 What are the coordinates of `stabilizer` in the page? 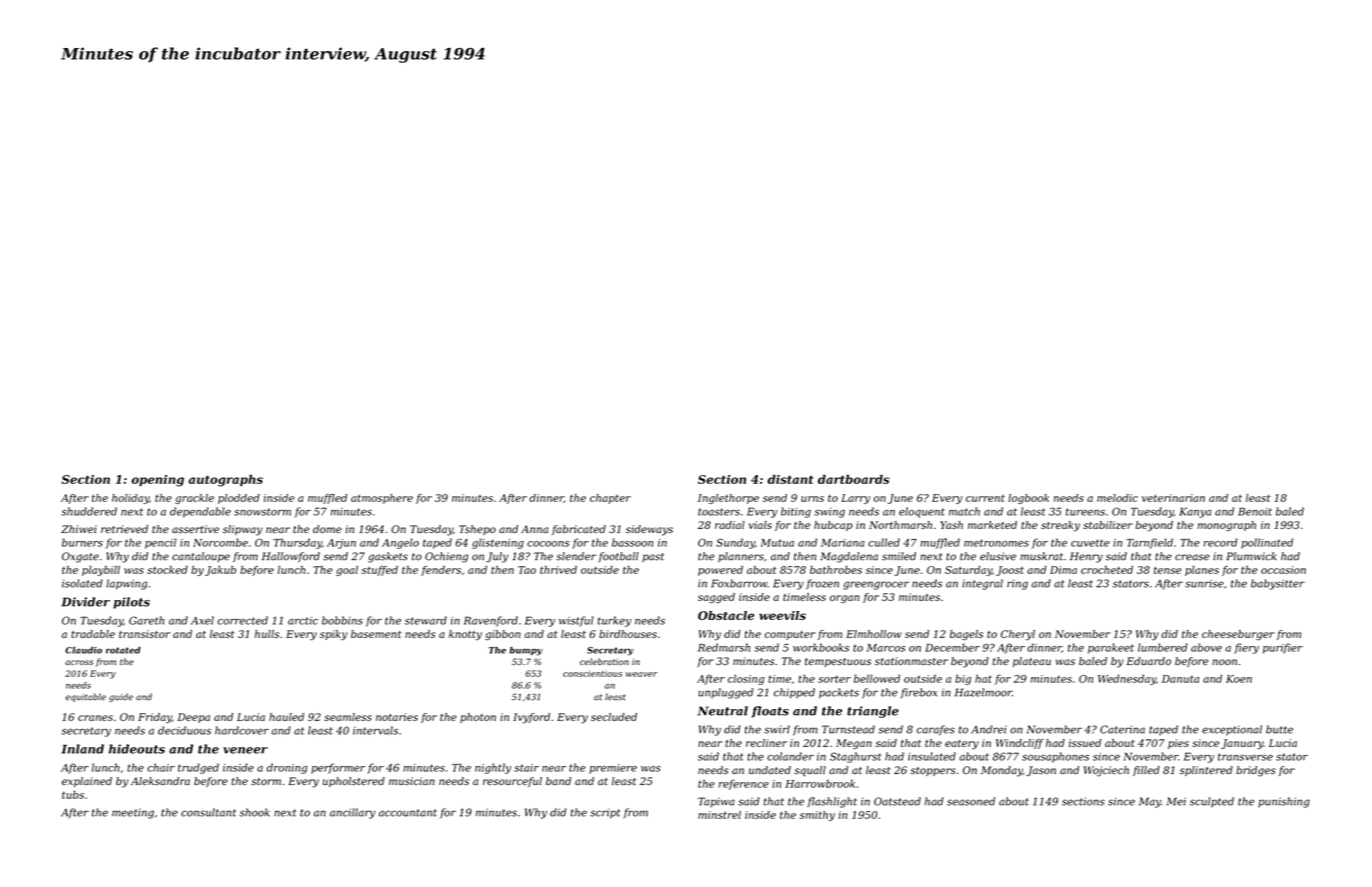 It's located at (1108, 525).
